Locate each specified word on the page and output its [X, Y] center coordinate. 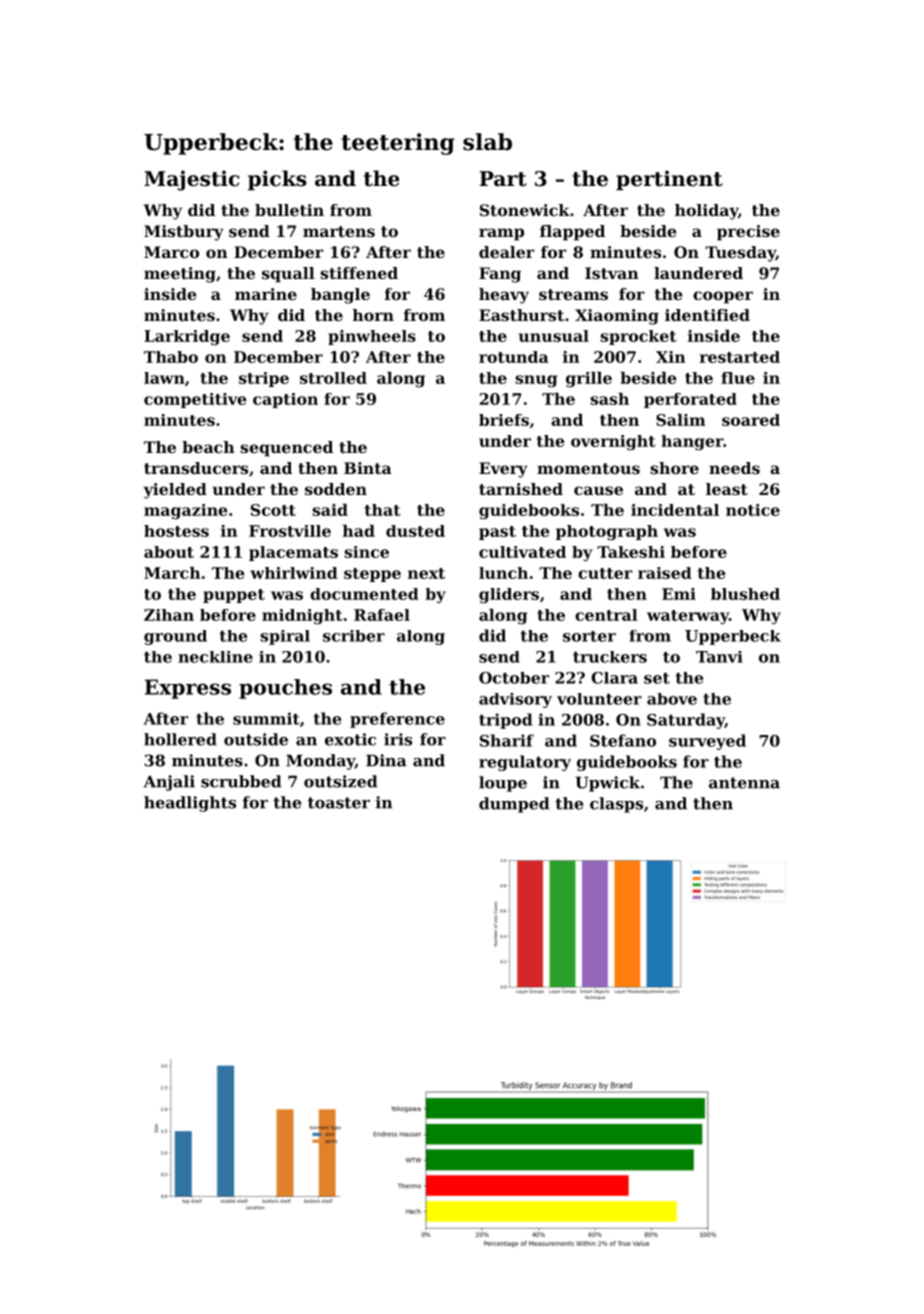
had [359, 531]
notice [753, 510]
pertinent [669, 180]
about [169, 552]
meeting [180, 275]
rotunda [514, 357]
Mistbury [184, 233]
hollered [180, 739]
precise [748, 233]
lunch [503, 573]
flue [738, 378]
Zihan [169, 615]
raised [665, 573]
